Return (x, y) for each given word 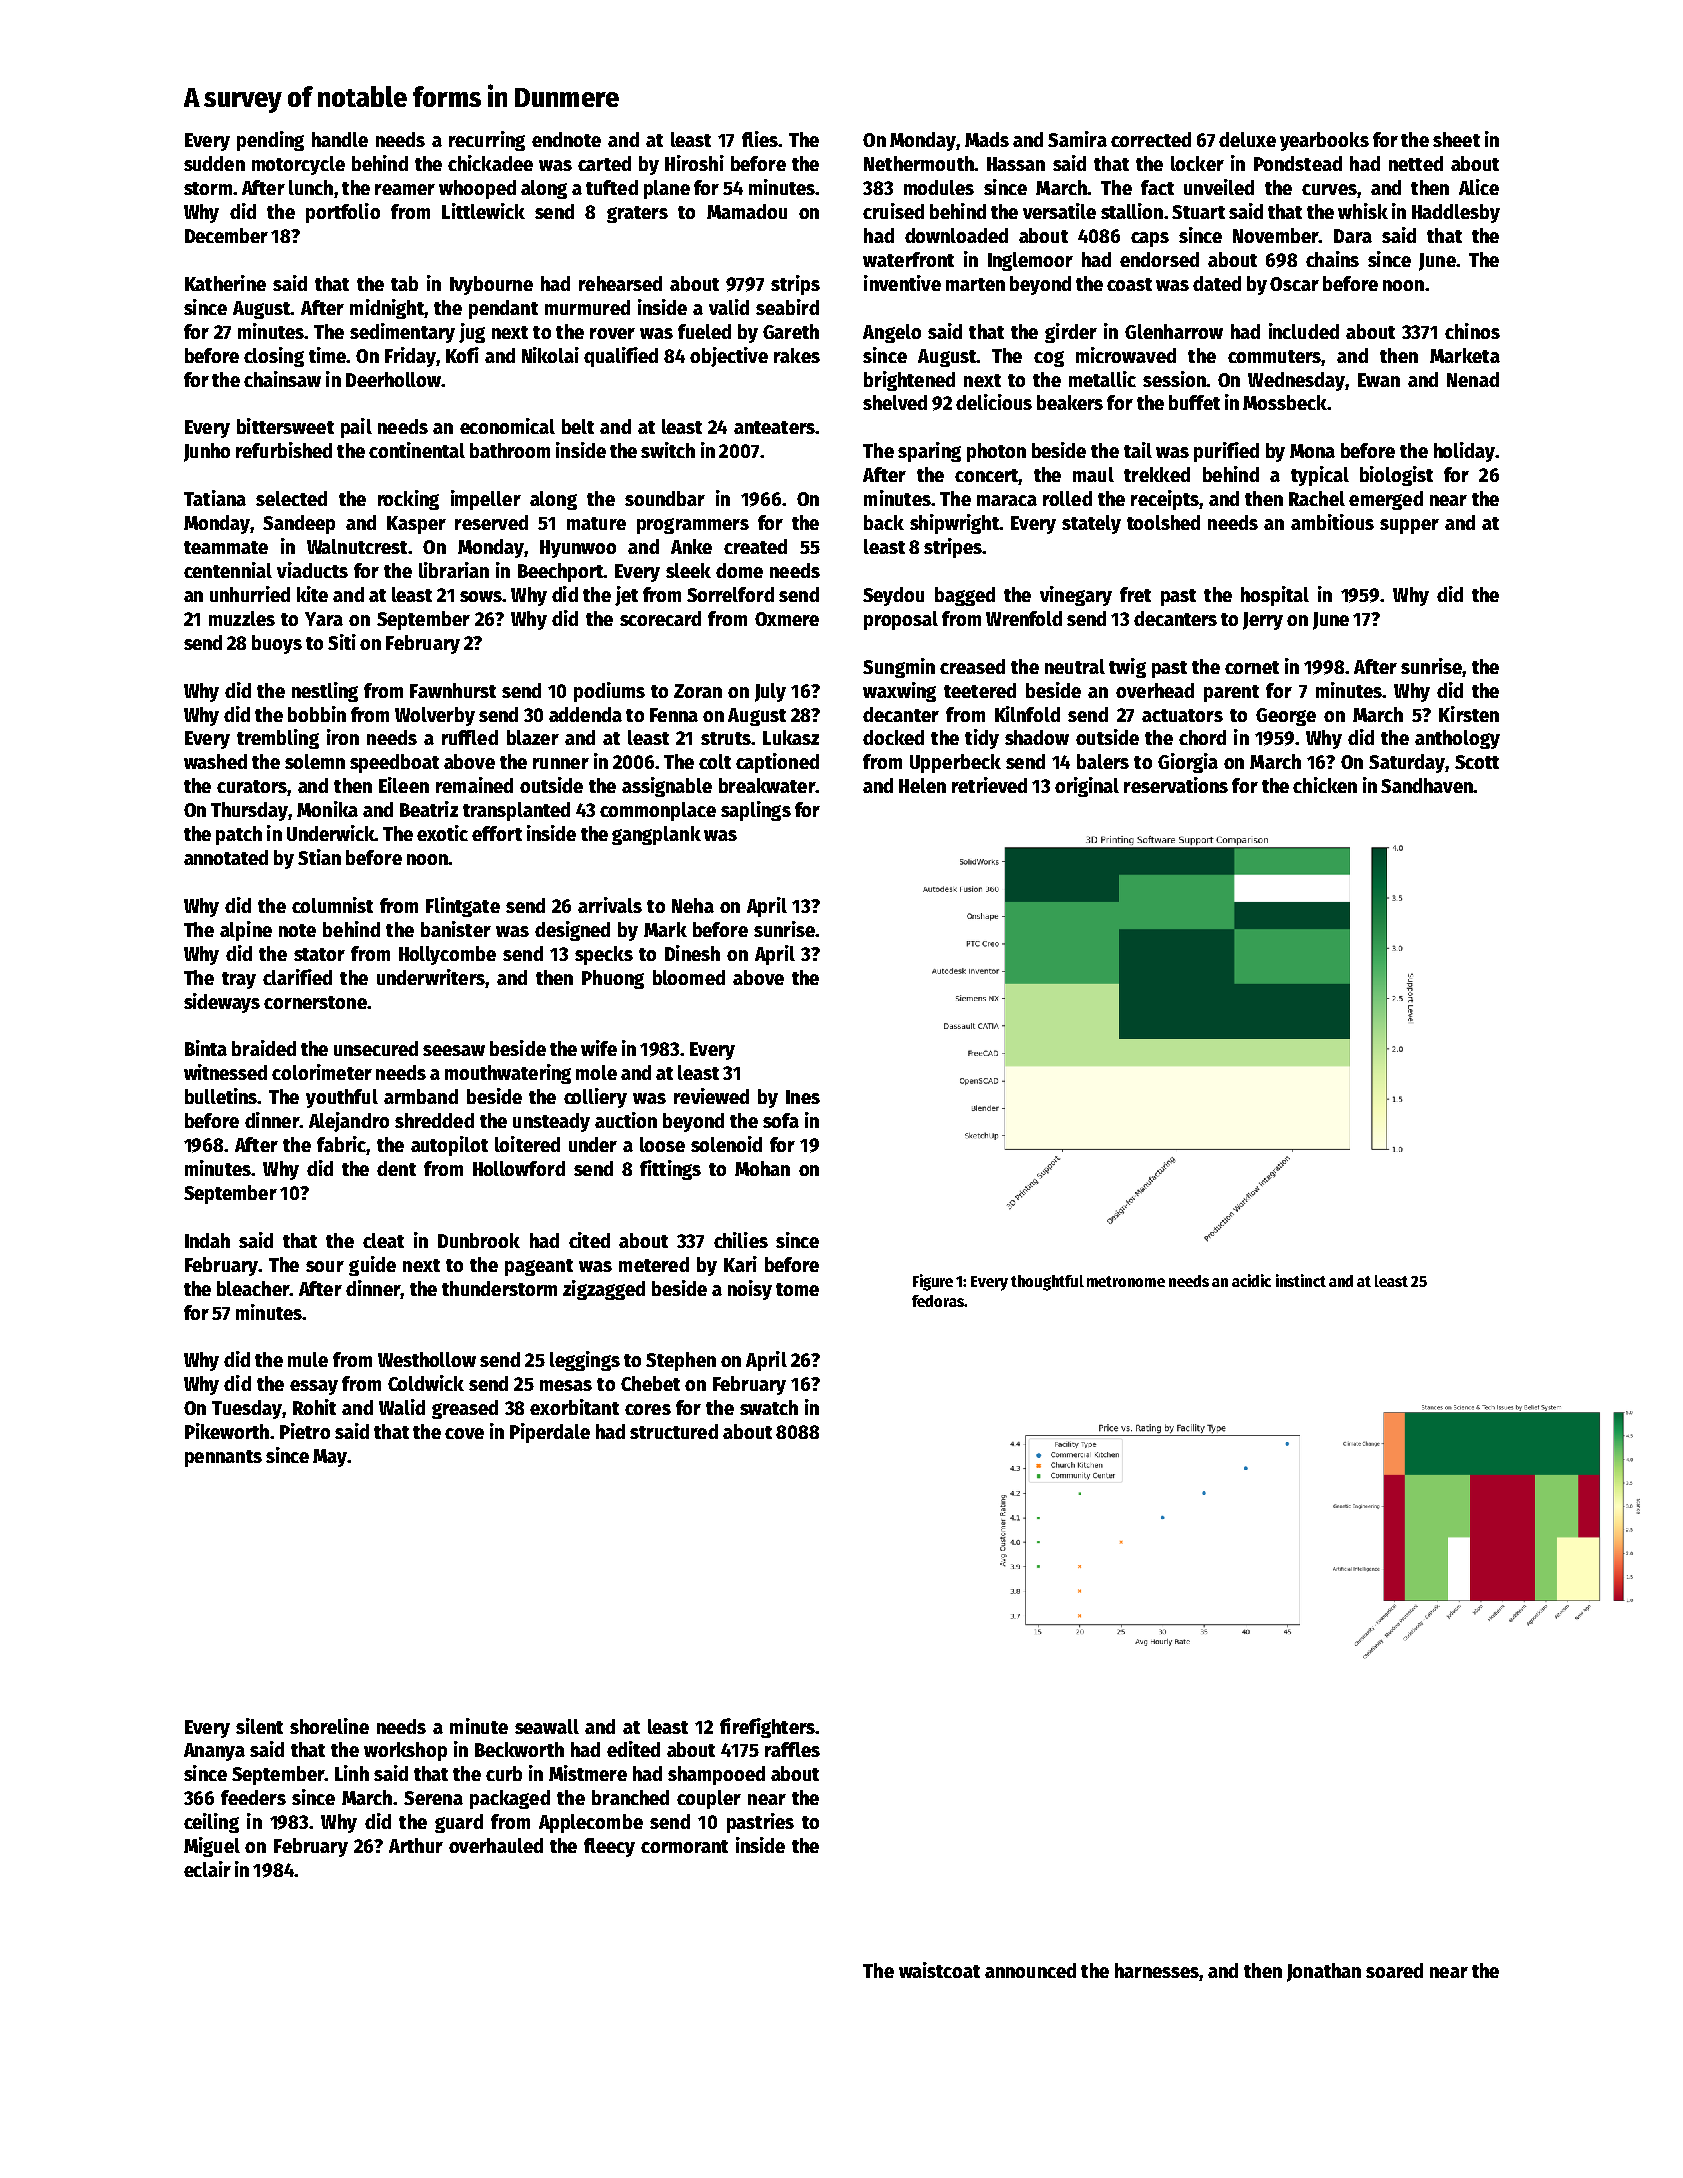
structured (674, 1431)
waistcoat (939, 1970)
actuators (1182, 715)
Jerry (1263, 621)
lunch (311, 187)
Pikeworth (227, 1431)
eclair (207, 1869)
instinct (1301, 1280)
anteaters (774, 427)
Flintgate (463, 907)
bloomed (689, 977)
